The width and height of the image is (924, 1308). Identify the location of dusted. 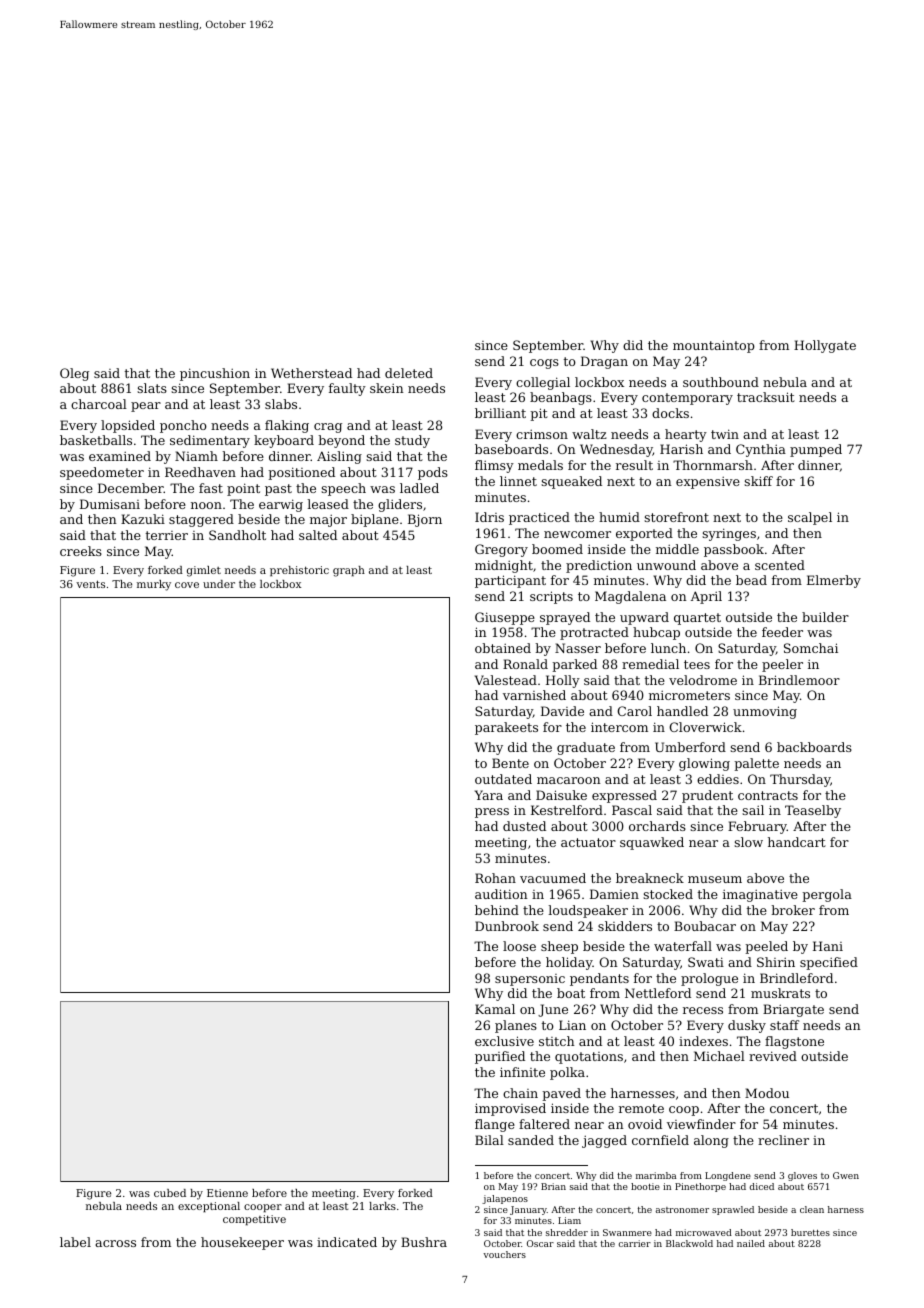
(524, 826).
